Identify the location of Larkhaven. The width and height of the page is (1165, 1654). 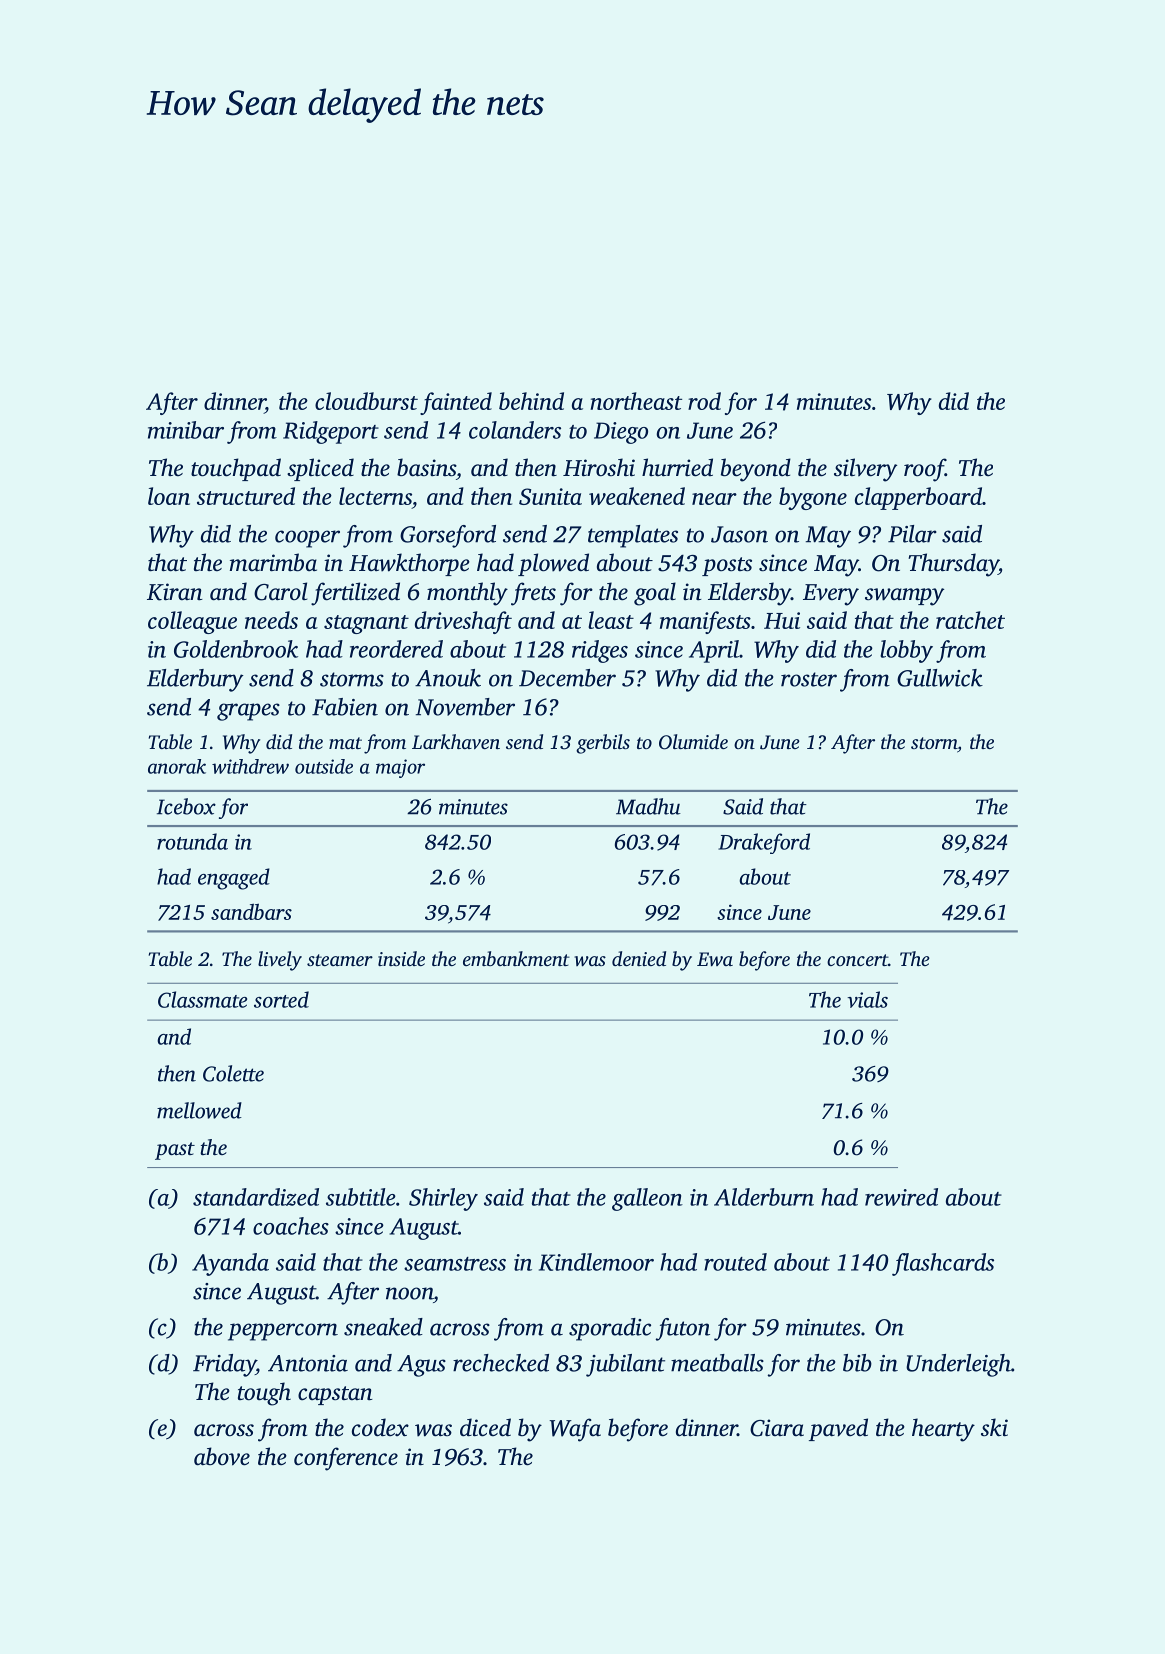
(456, 742).
